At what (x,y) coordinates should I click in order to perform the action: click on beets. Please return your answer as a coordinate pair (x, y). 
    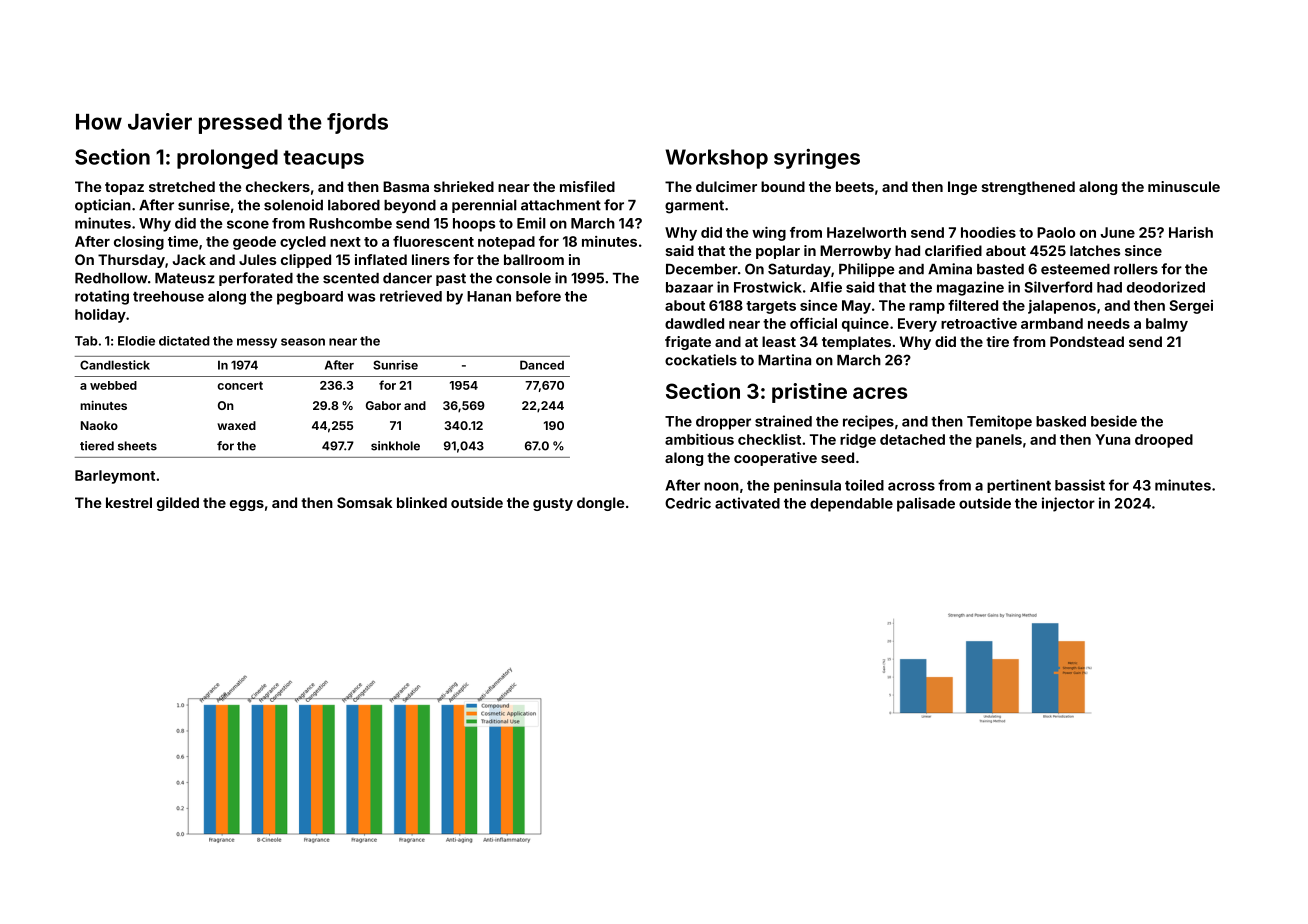
    Looking at the image, I should click on (855, 186).
